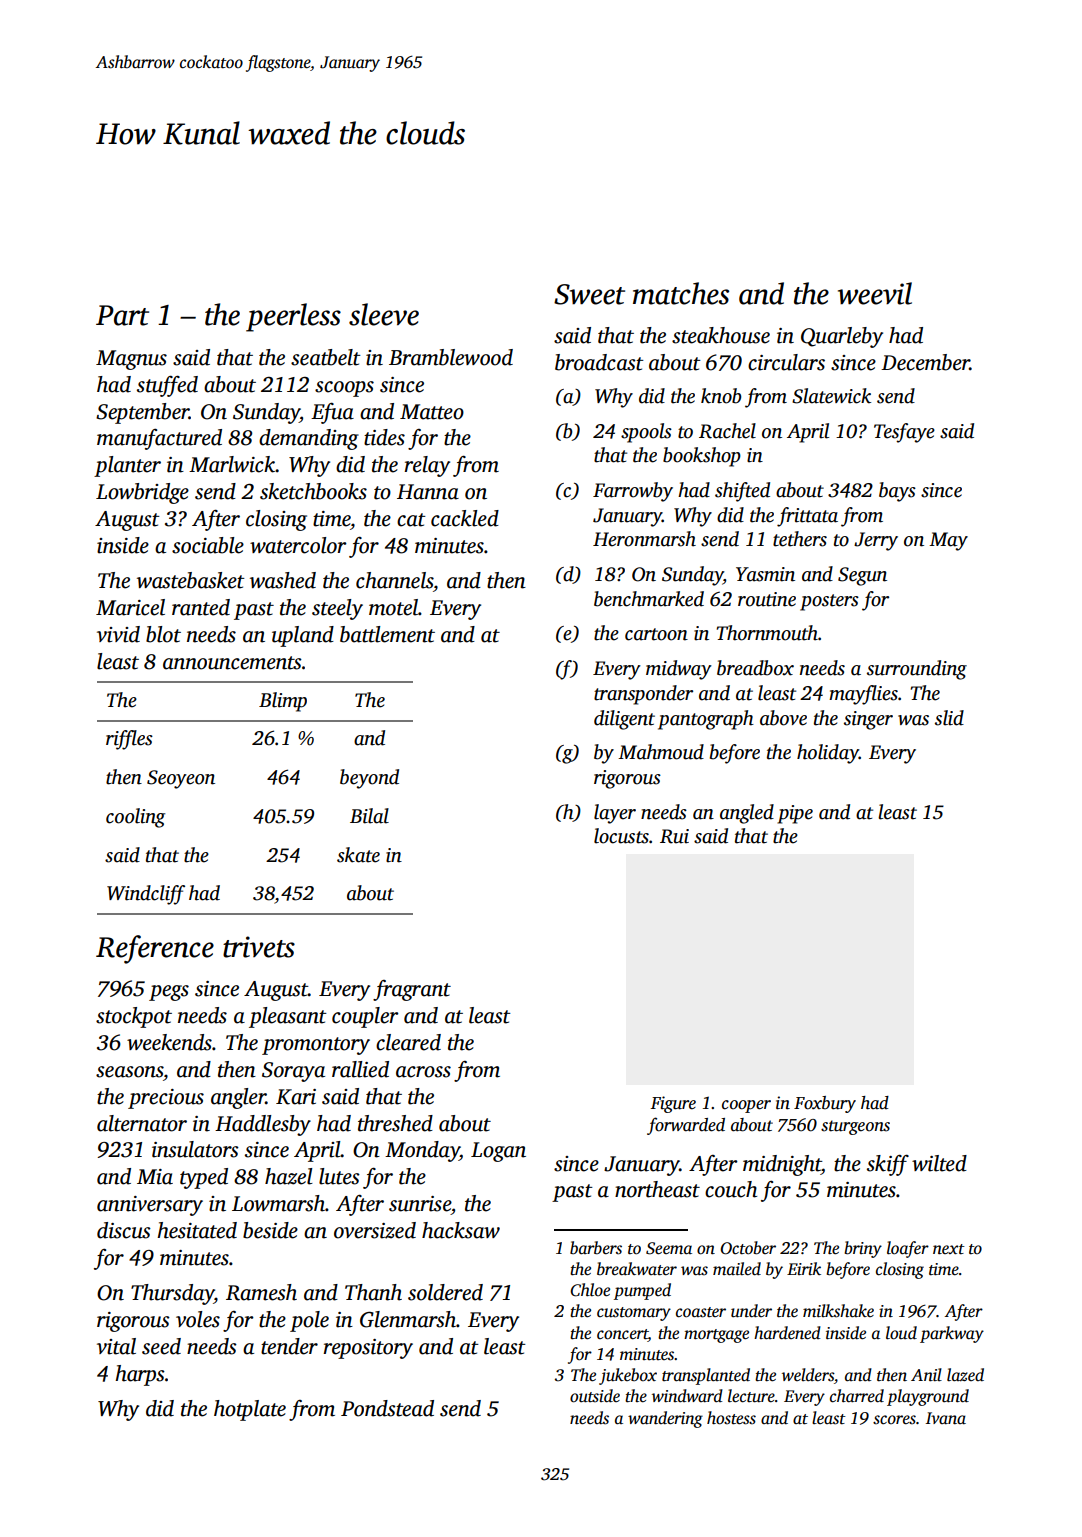 Image resolution: width=1082 pixels, height=1537 pixels. Describe the element at coordinates (140, 1375) in the document. I see `harps` at that location.
